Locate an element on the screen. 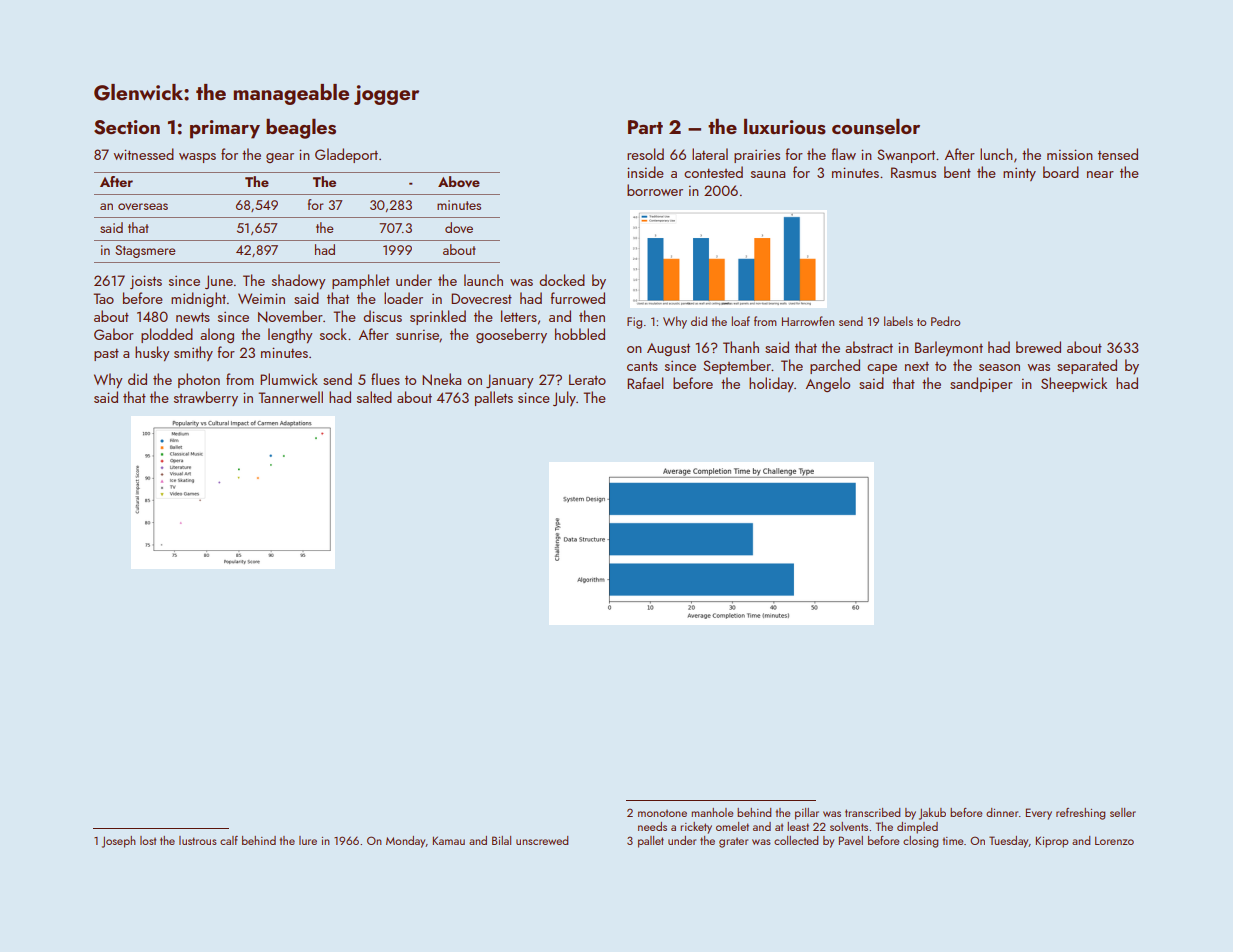 This screenshot has height=952, width=1233. Swanport is located at coordinates (906, 156).
